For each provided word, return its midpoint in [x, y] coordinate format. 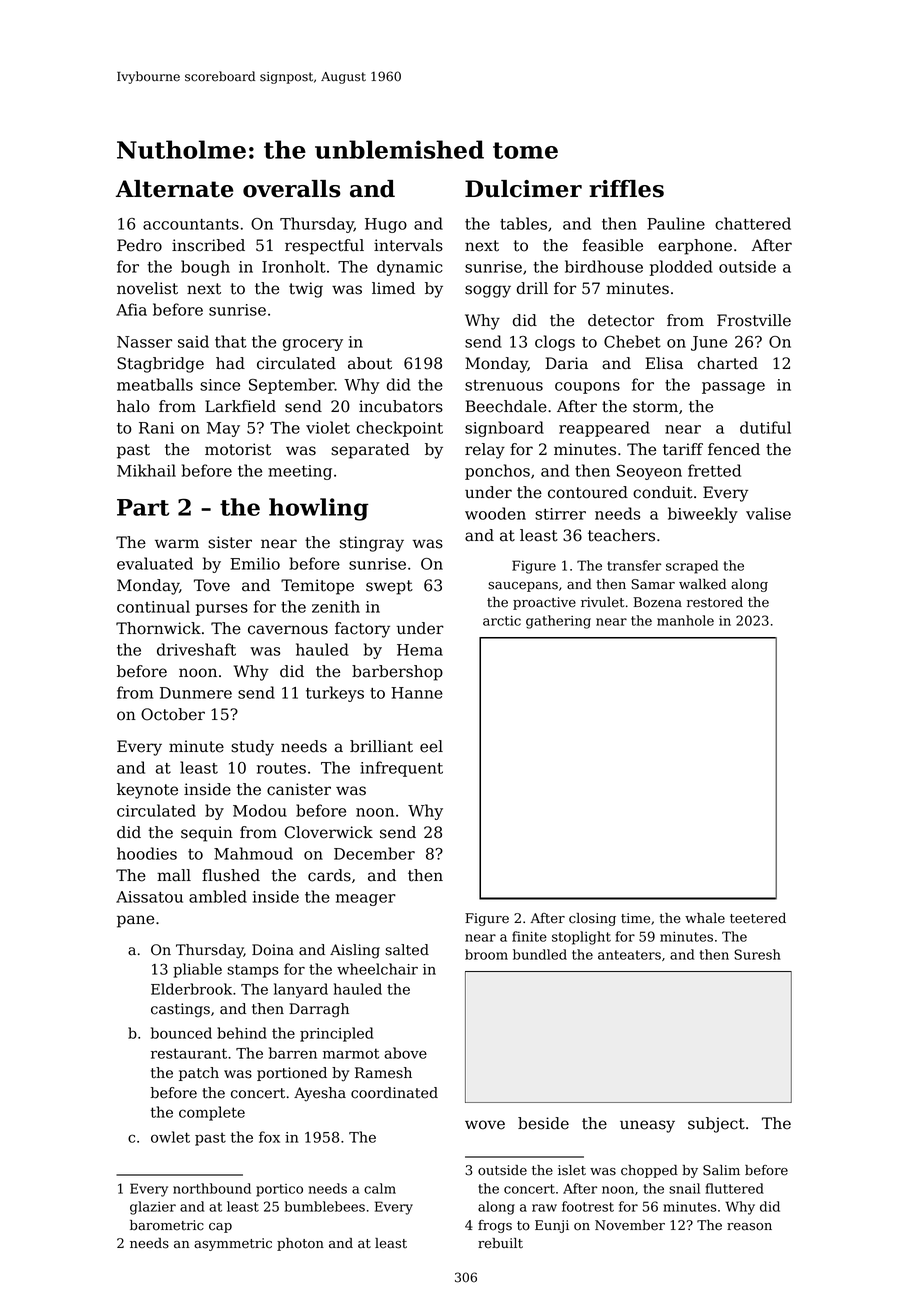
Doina [273, 950]
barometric [167, 1225]
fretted [714, 470]
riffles [626, 189]
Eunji [552, 1226]
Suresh [757, 954]
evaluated [155, 563]
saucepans [523, 587]
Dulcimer [523, 189]
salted [407, 950]
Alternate [175, 189]
